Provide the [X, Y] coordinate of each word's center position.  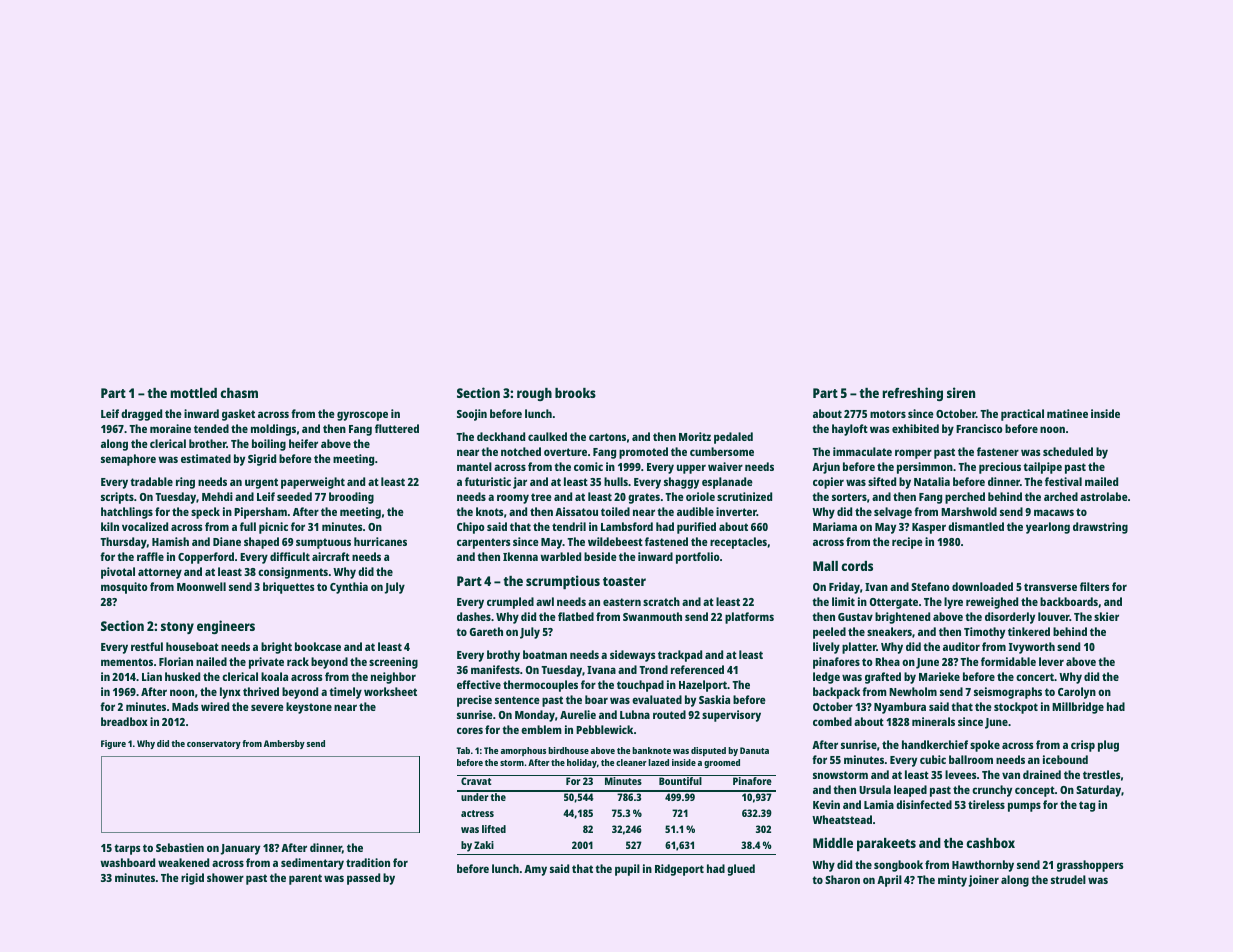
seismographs [1008, 693]
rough [534, 394]
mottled [193, 393]
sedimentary [312, 864]
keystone [309, 708]
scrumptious [563, 582]
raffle [150, 556]
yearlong [1048, 528]
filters [1094, 586]
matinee [1067, 413]
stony [177, 628]
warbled [560, 556]
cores [470, 730]
